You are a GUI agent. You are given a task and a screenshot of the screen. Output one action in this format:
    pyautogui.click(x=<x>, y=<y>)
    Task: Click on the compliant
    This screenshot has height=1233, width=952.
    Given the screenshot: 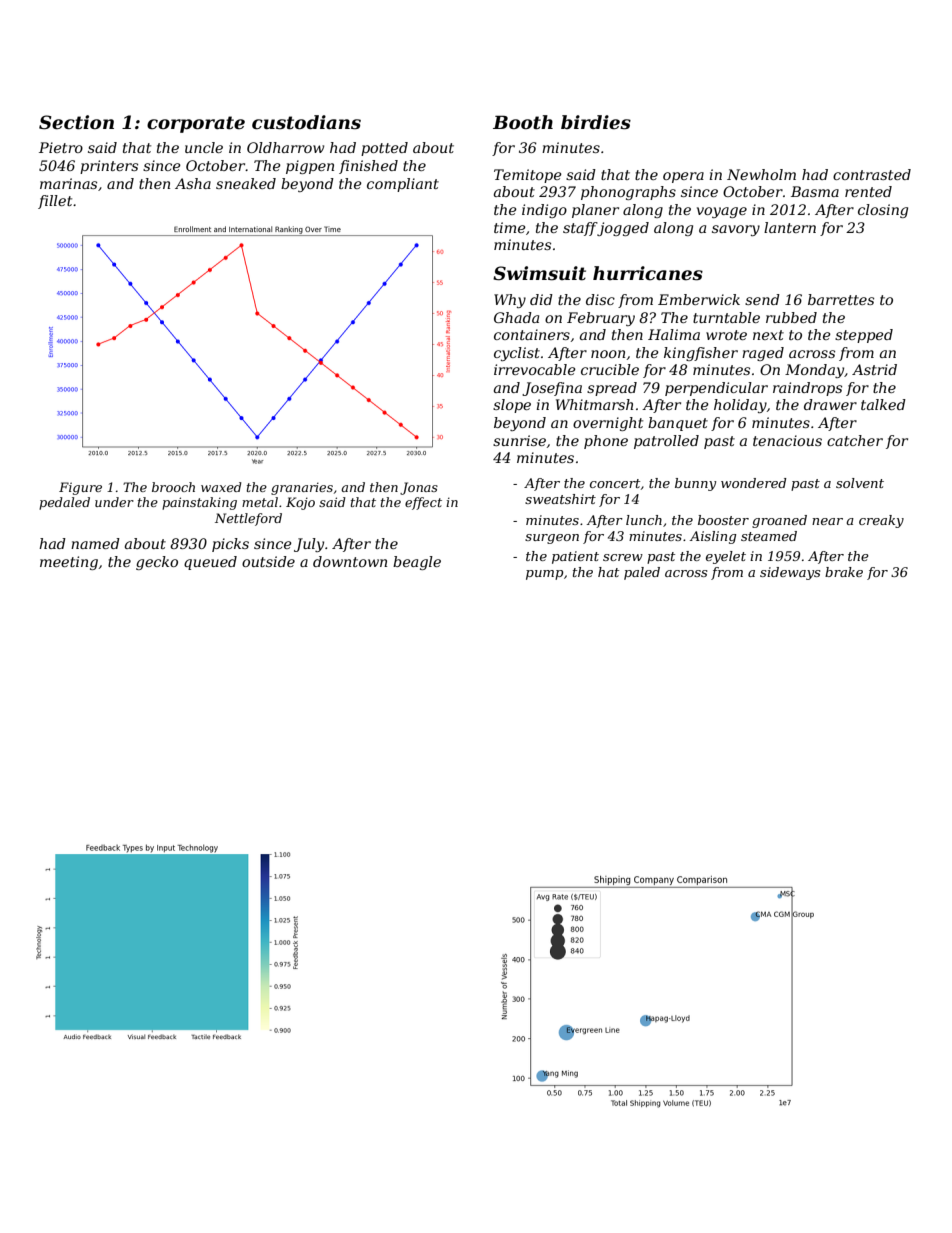 What is the action you would take?
    pyautogui.click(x=403, y=185)
